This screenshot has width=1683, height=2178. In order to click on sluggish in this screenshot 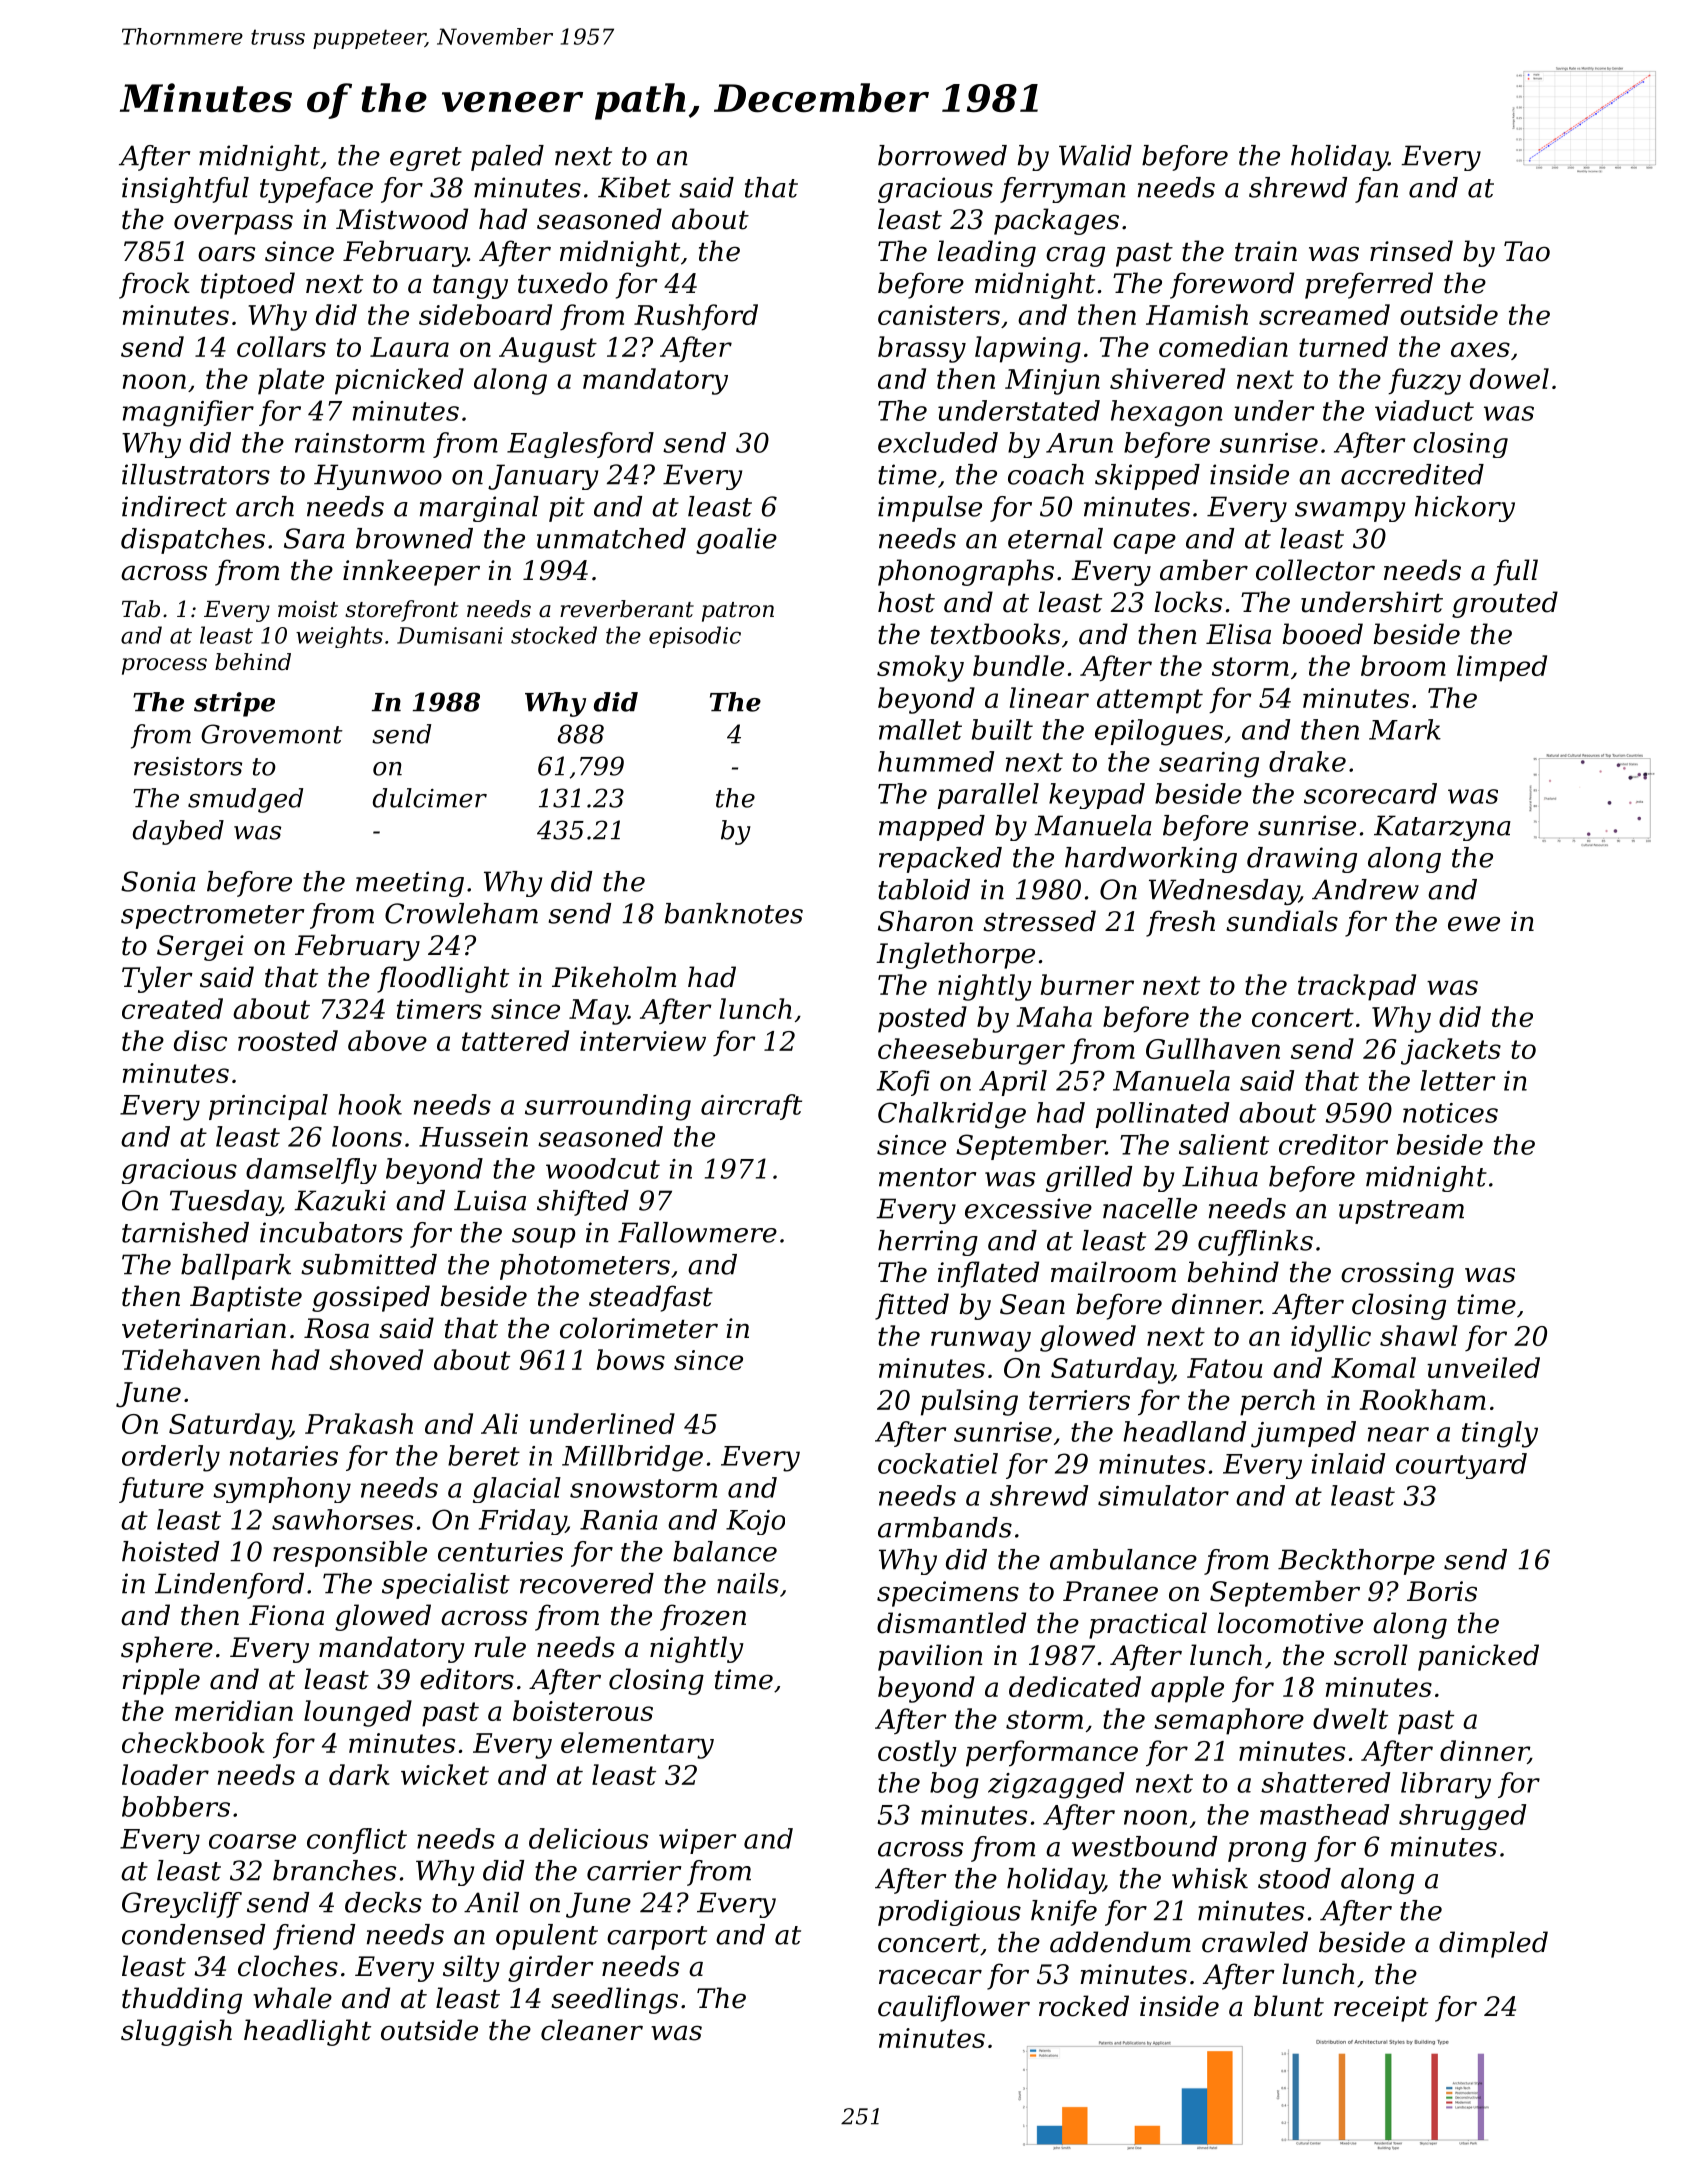, I will do `click(176, 2032)`.
